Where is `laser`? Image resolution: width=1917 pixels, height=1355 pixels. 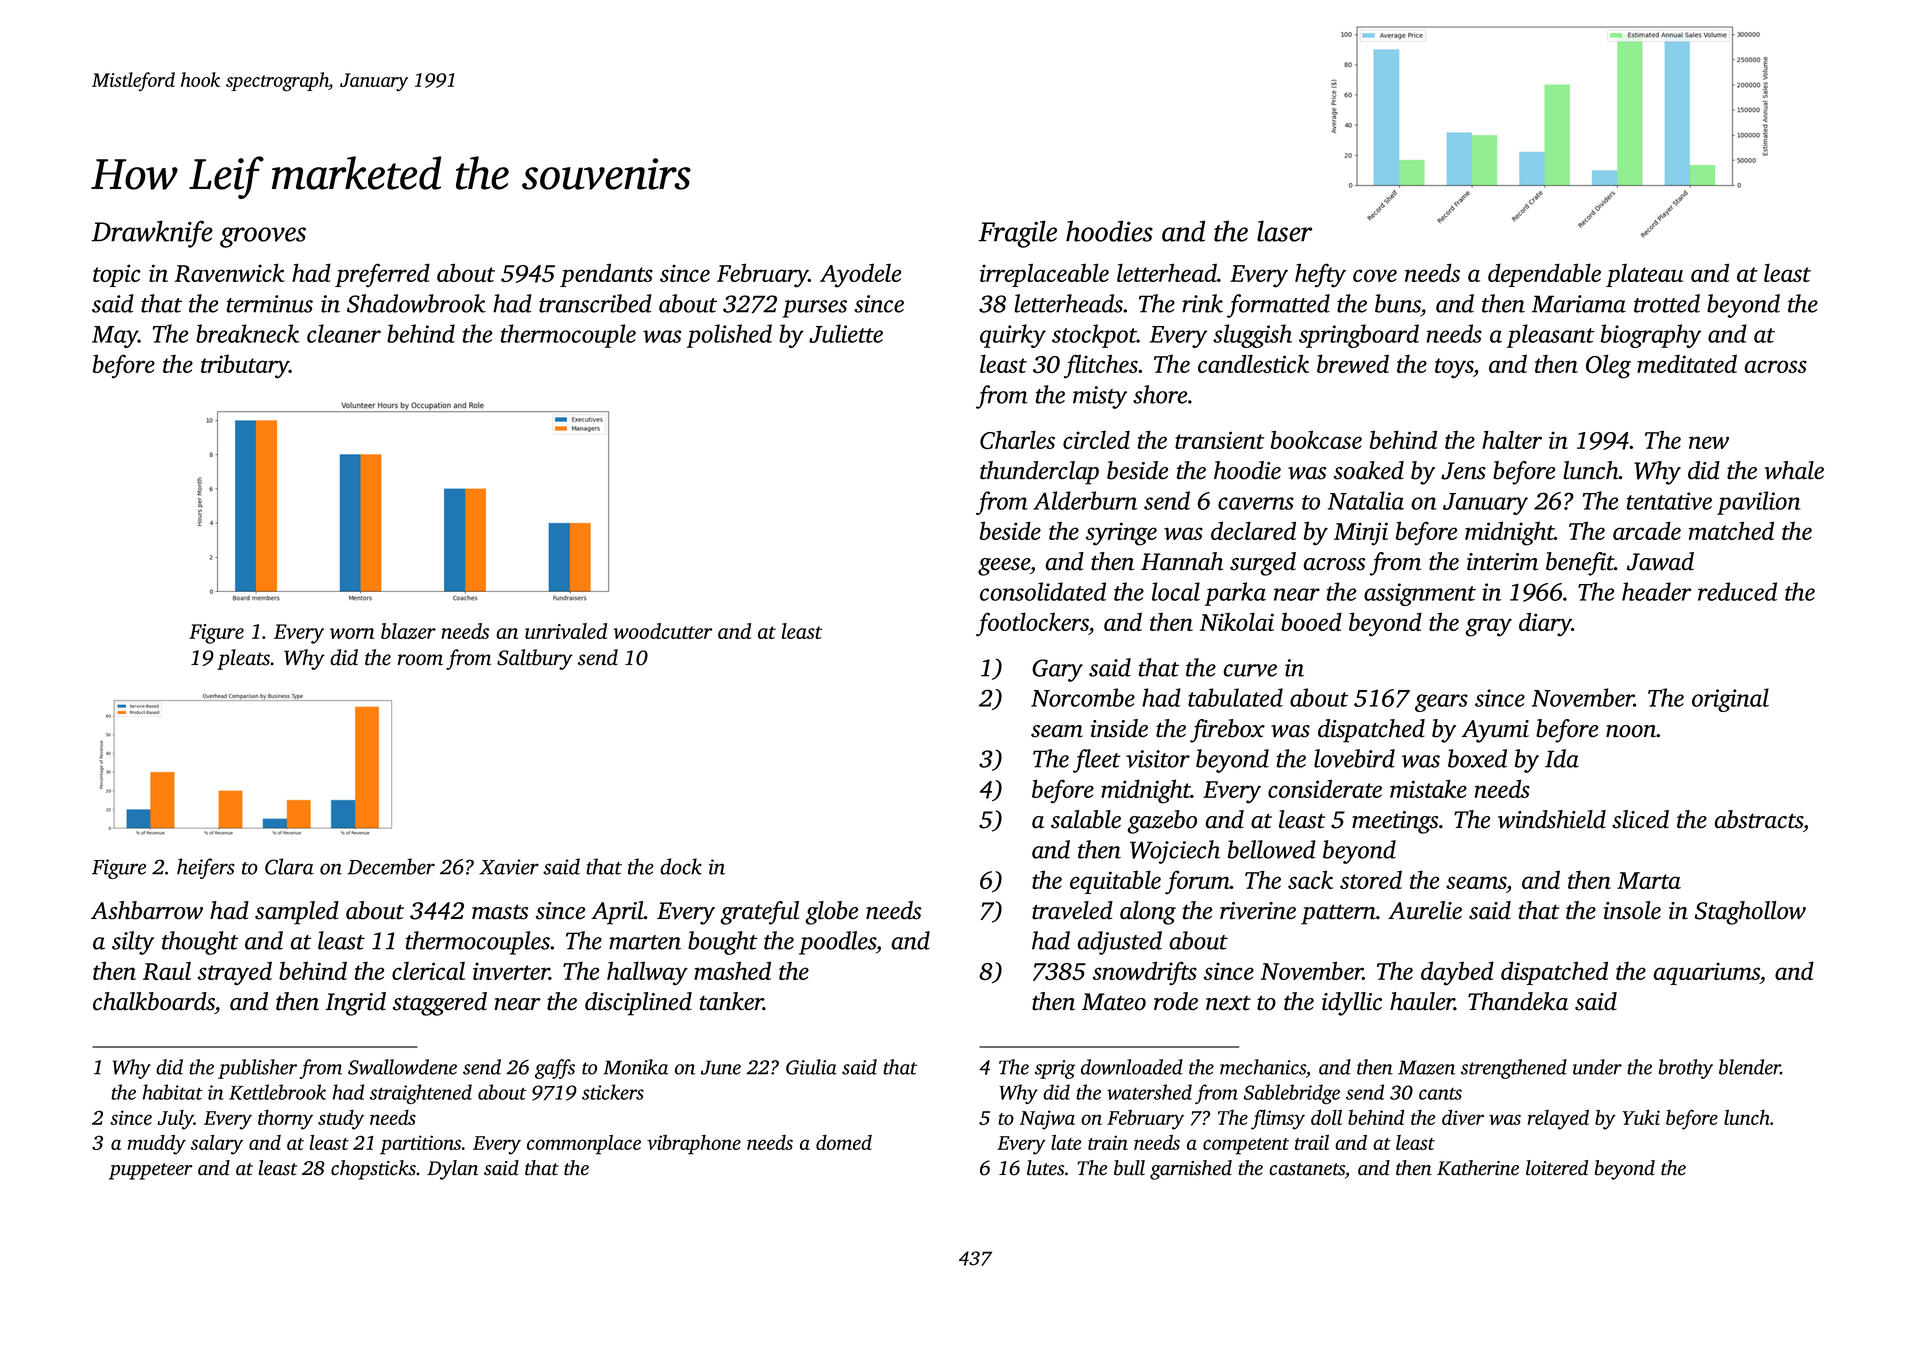
laser is located at coordinates (1284, 231).
